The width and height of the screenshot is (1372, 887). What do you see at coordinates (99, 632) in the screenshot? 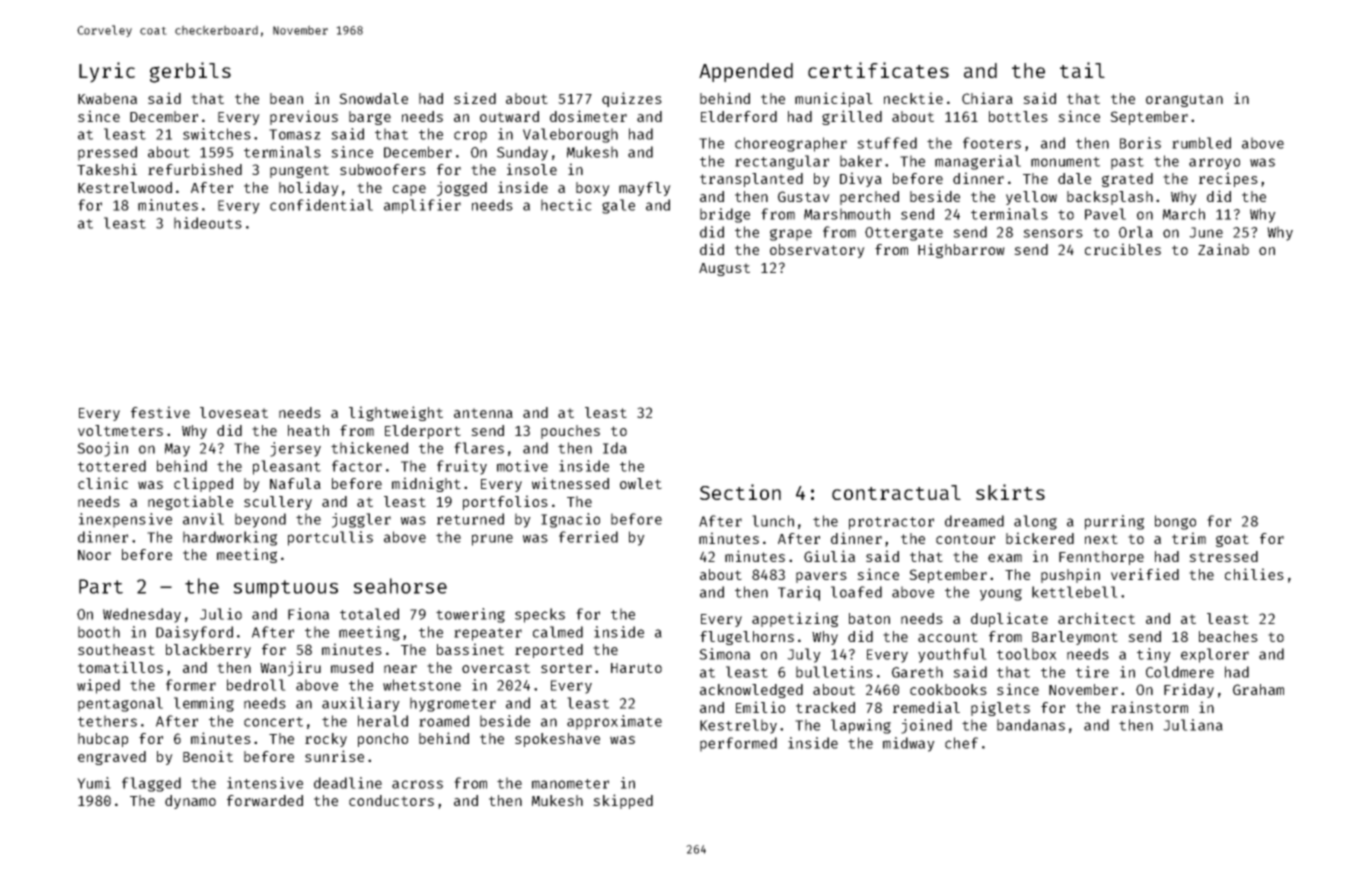
I see `booth` at bounding box center [99, 632].
